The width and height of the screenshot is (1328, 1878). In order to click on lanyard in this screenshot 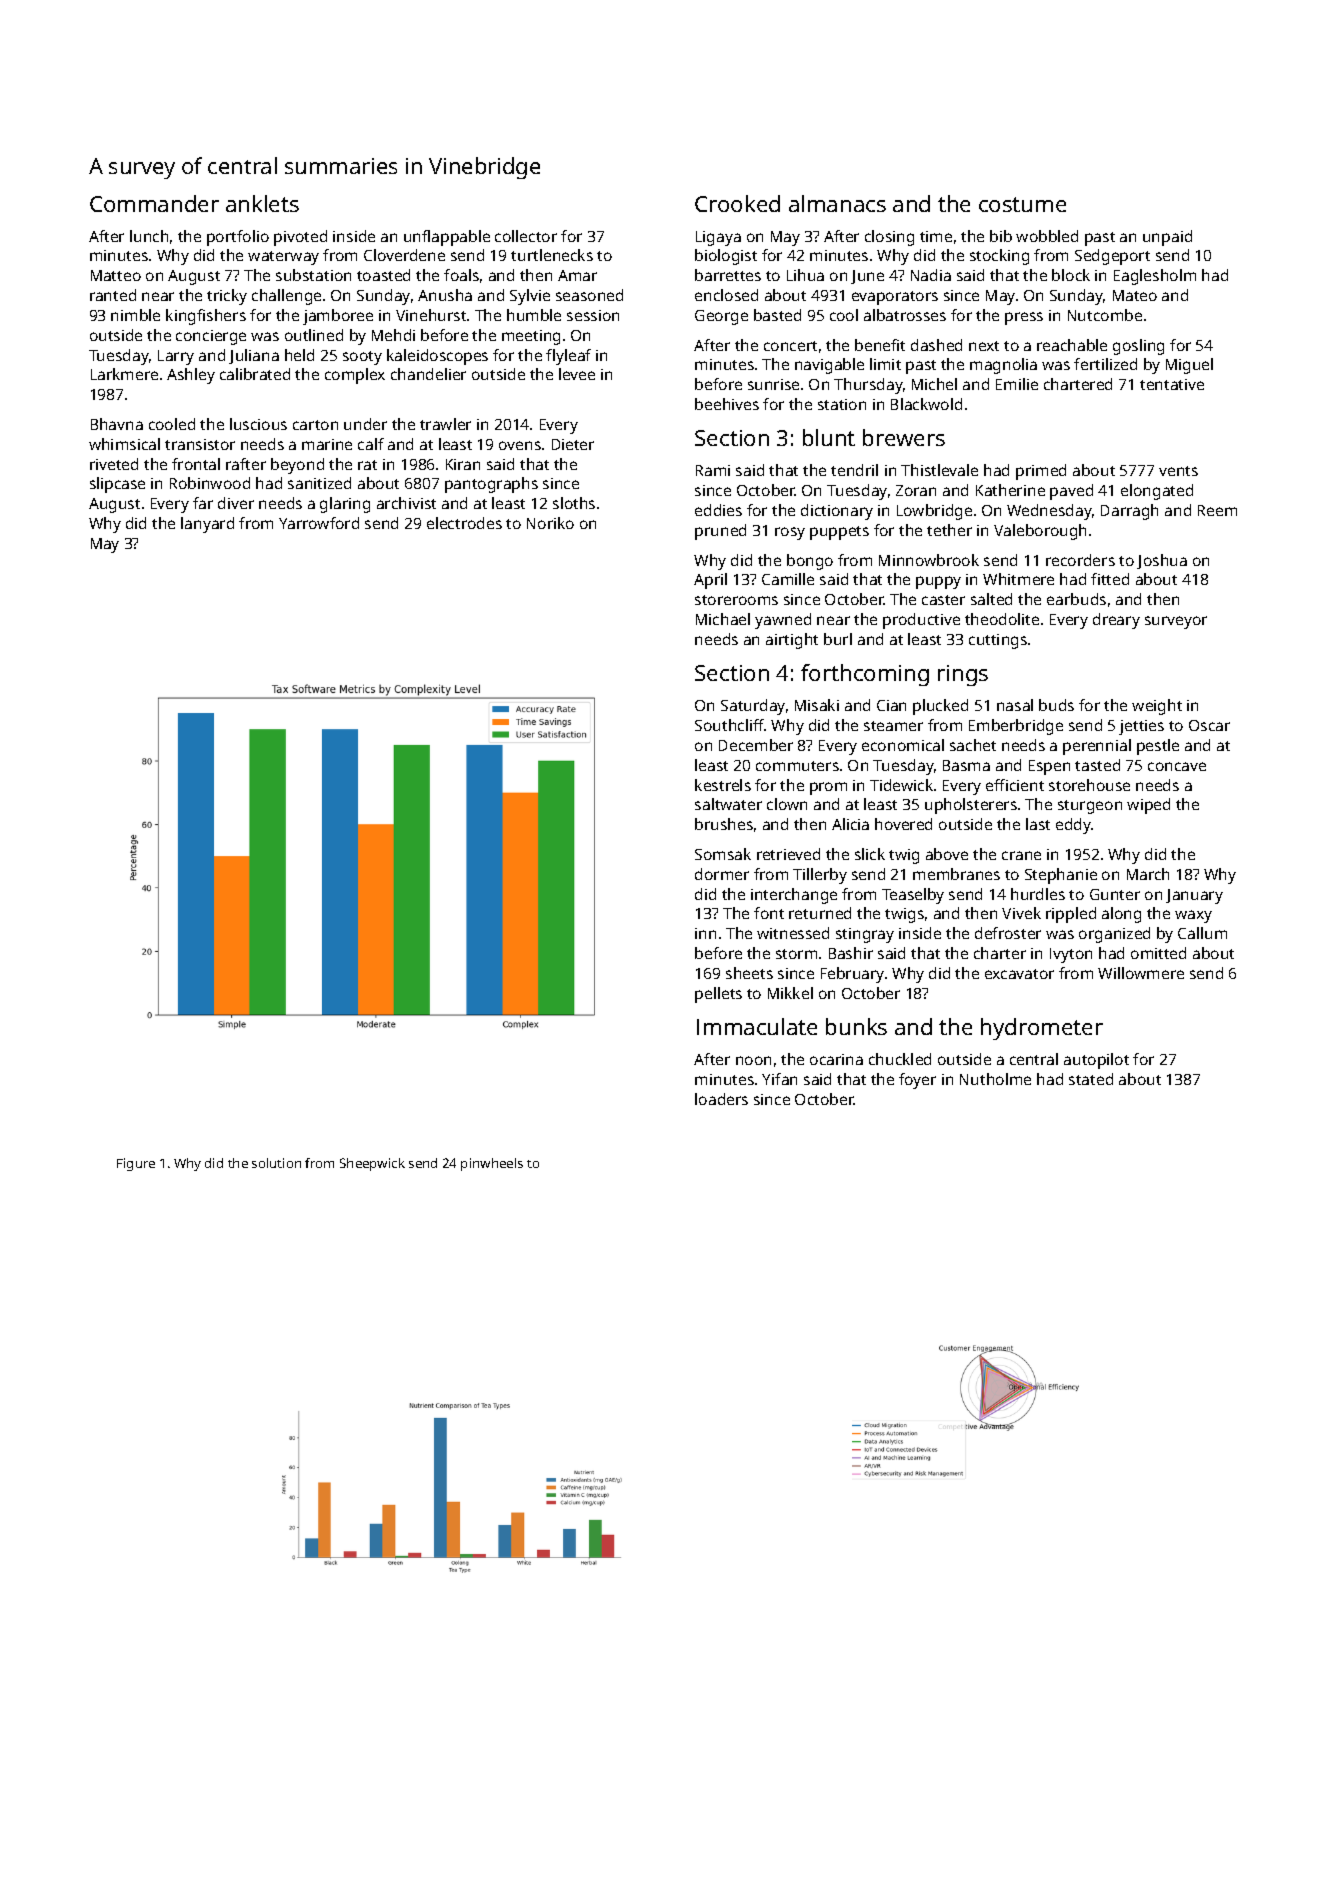, I will do `click(207, 525)`.
